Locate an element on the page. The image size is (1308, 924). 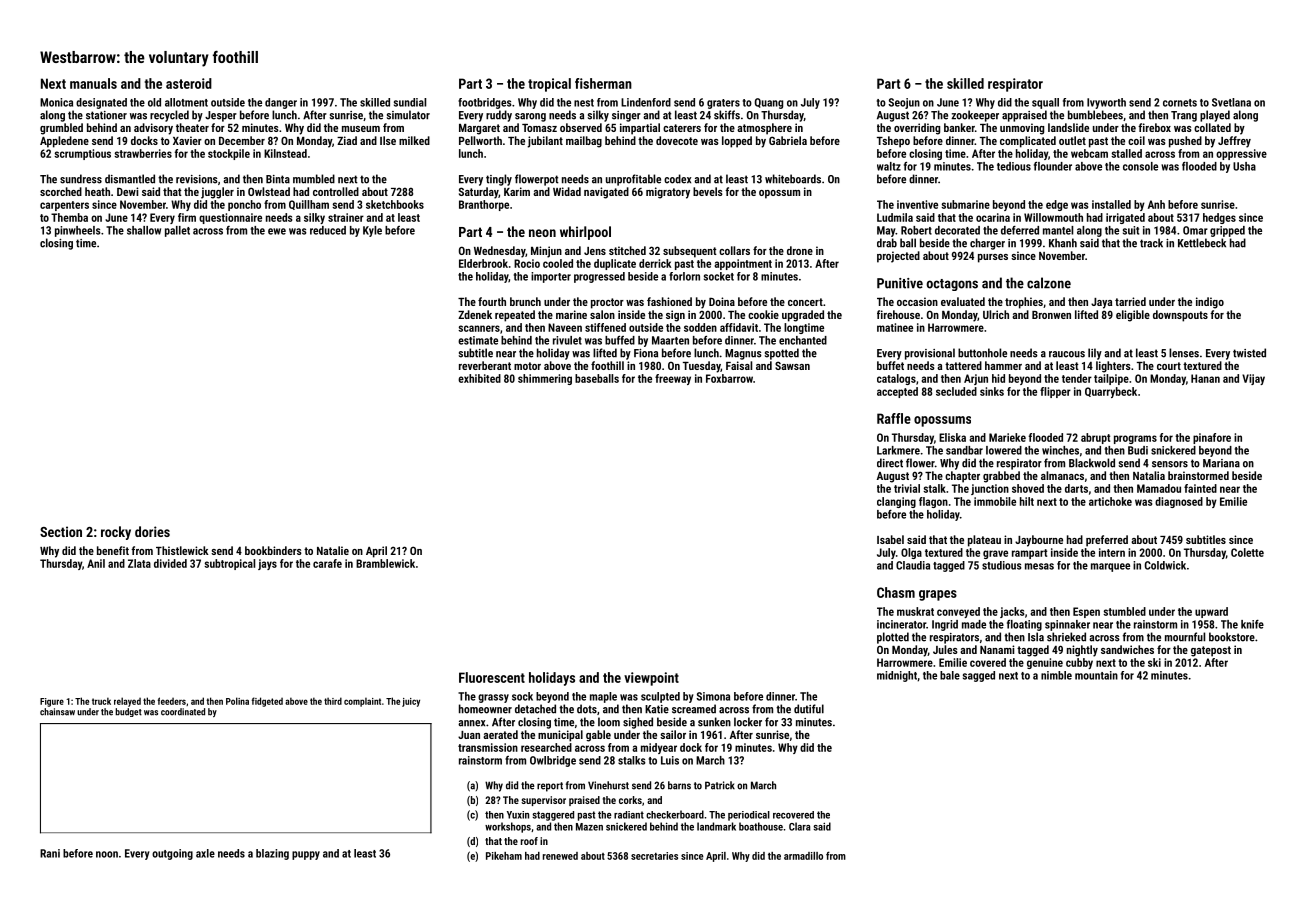
indigo is located at coordinates (1210, 303).
